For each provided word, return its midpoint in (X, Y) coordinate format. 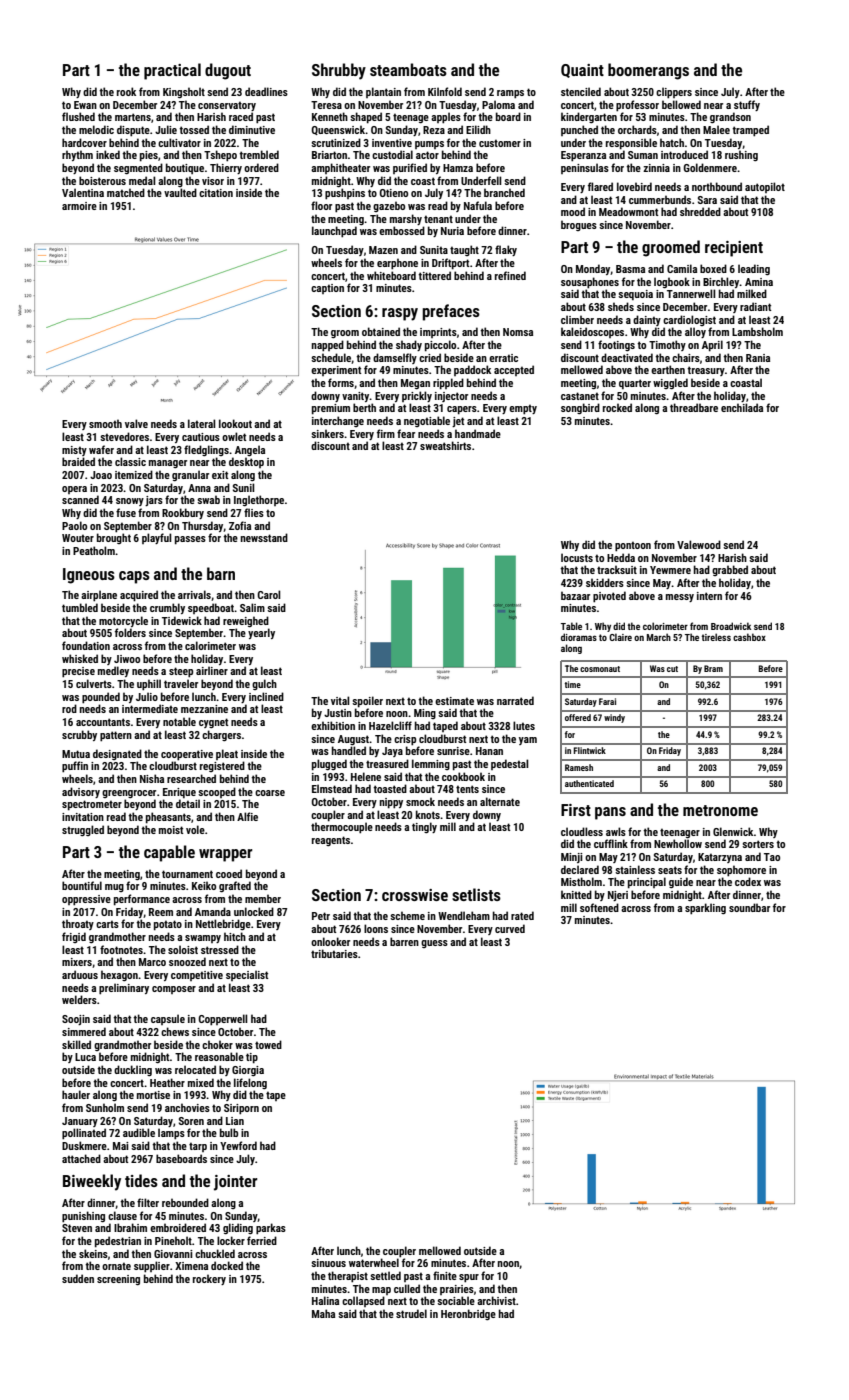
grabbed (730, 570)
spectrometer (92, 805)
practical (172, 71)
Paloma (498, 104)
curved (510, 928)
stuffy (747, 105)
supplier (152, 1267)
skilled (76, 1044)
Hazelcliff (390, 725)
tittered (434, 275)
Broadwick (731, 626)
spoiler (367, 702)
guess (434, 944)
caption (327, 289)
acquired (139, 596)
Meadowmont (629, 211)
